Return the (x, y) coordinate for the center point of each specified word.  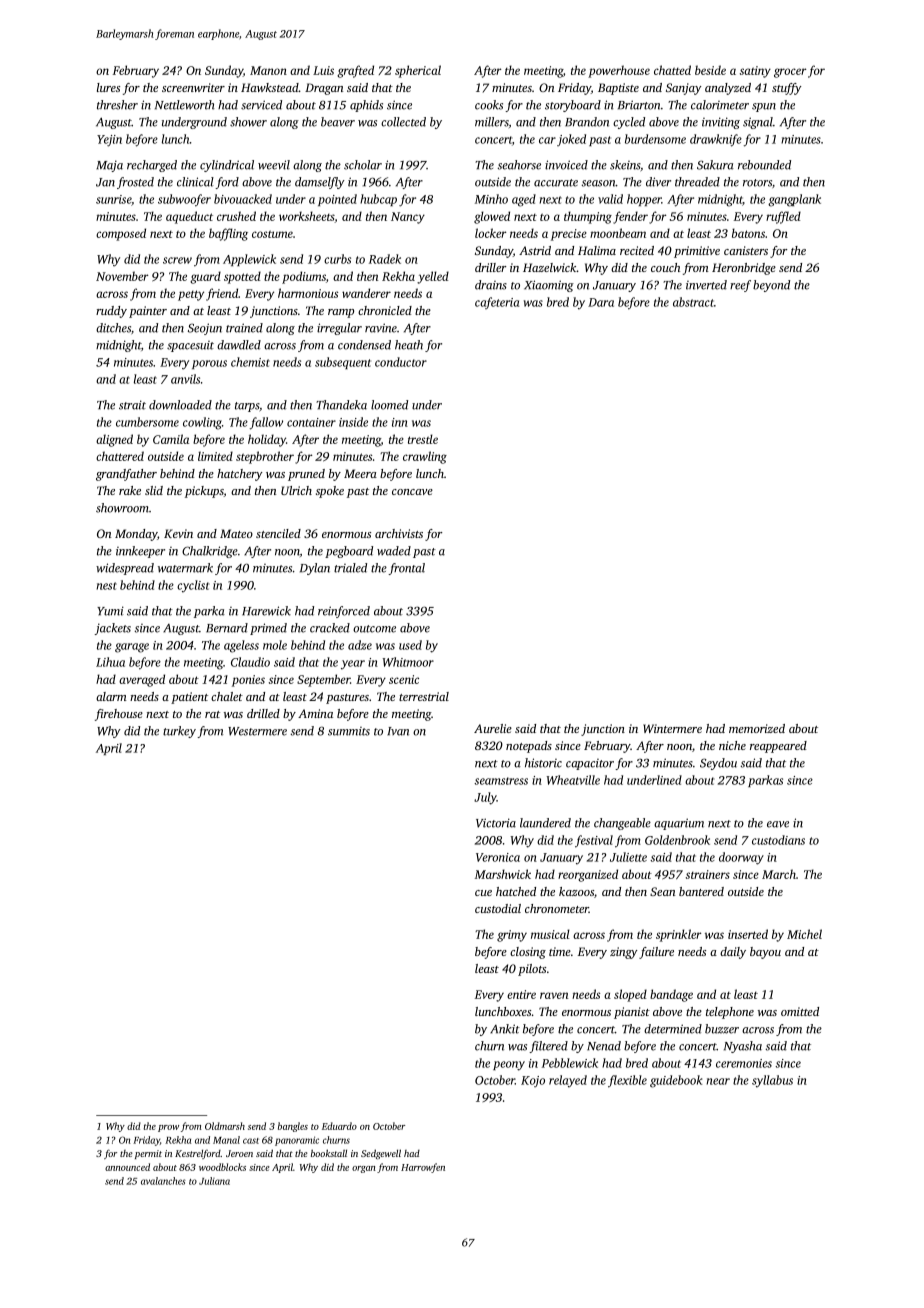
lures (108, 87)
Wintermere (672, 728)
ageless (241, 646)
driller (491, 267)
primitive (697, 252)
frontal (406, 569)
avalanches (163, 1181)
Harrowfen (423, 1168)
